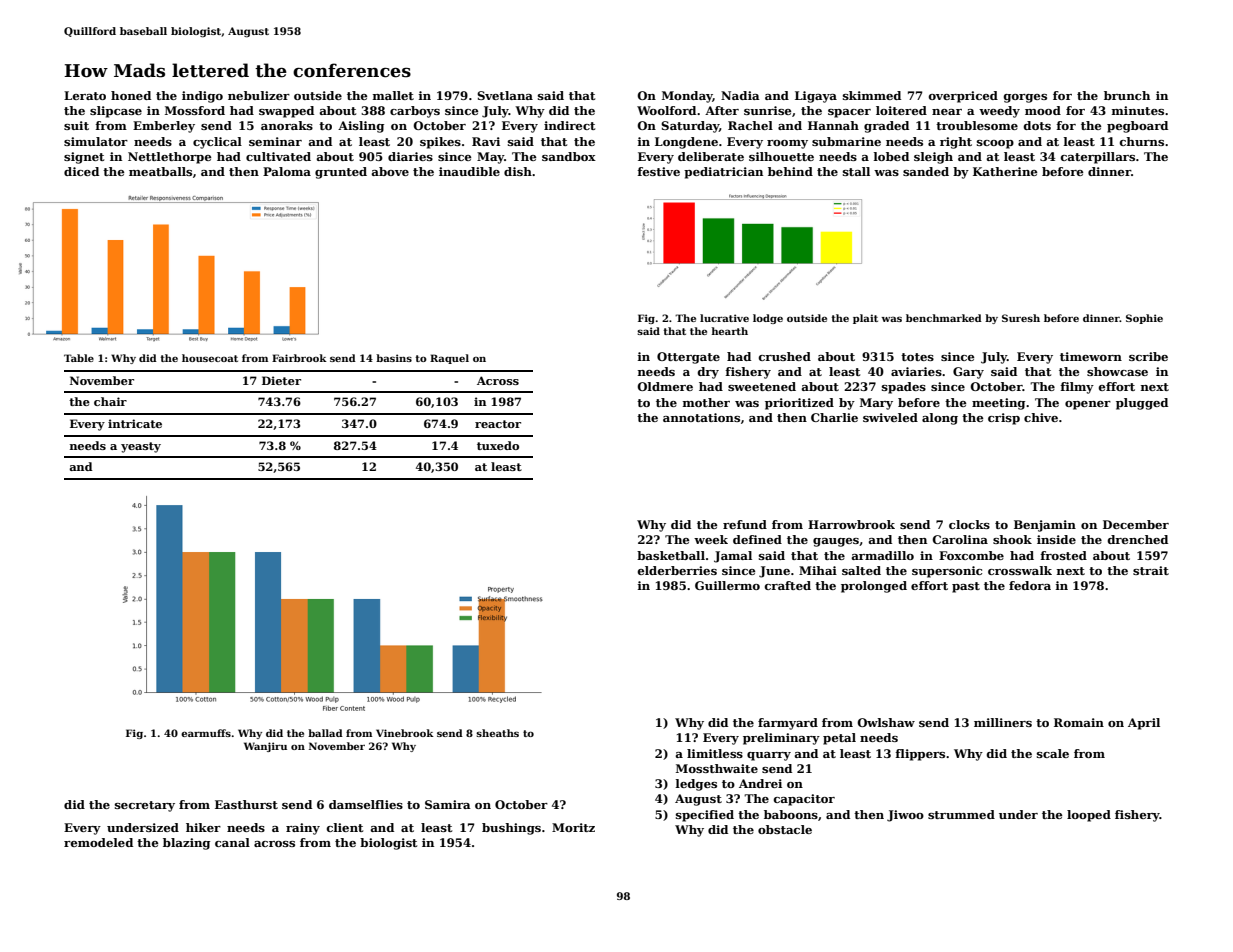  What do you see at coordinates (940, 419) in the screenshot?
I see `along` at bounding box center [940, 419].
